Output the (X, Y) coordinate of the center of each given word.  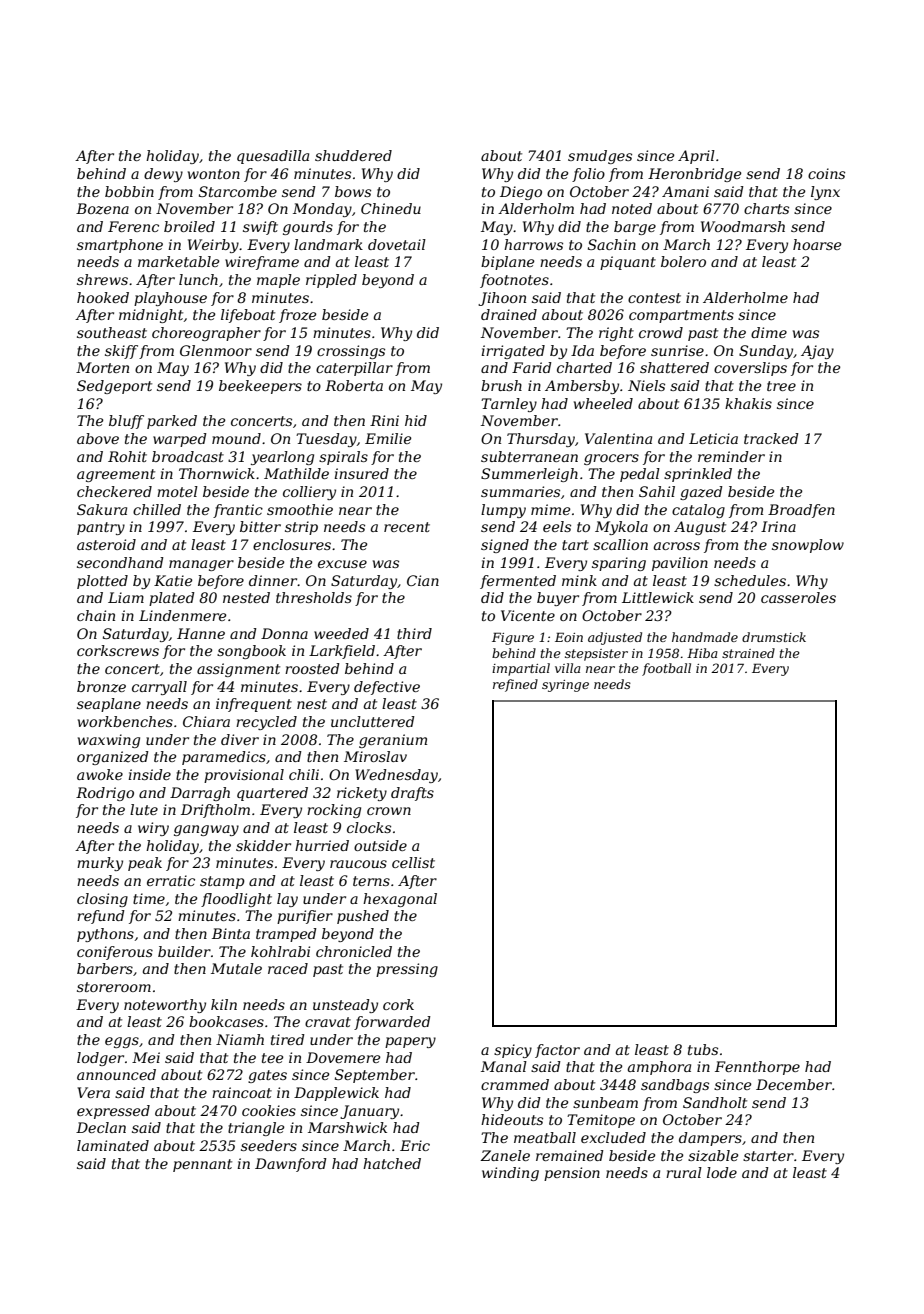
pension (572, 1174)
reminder (731, 456)
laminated (113, 1145)
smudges (600, 157)
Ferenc (133, 226)
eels (557, 526)
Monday (322, 210)
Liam (126, 597)
